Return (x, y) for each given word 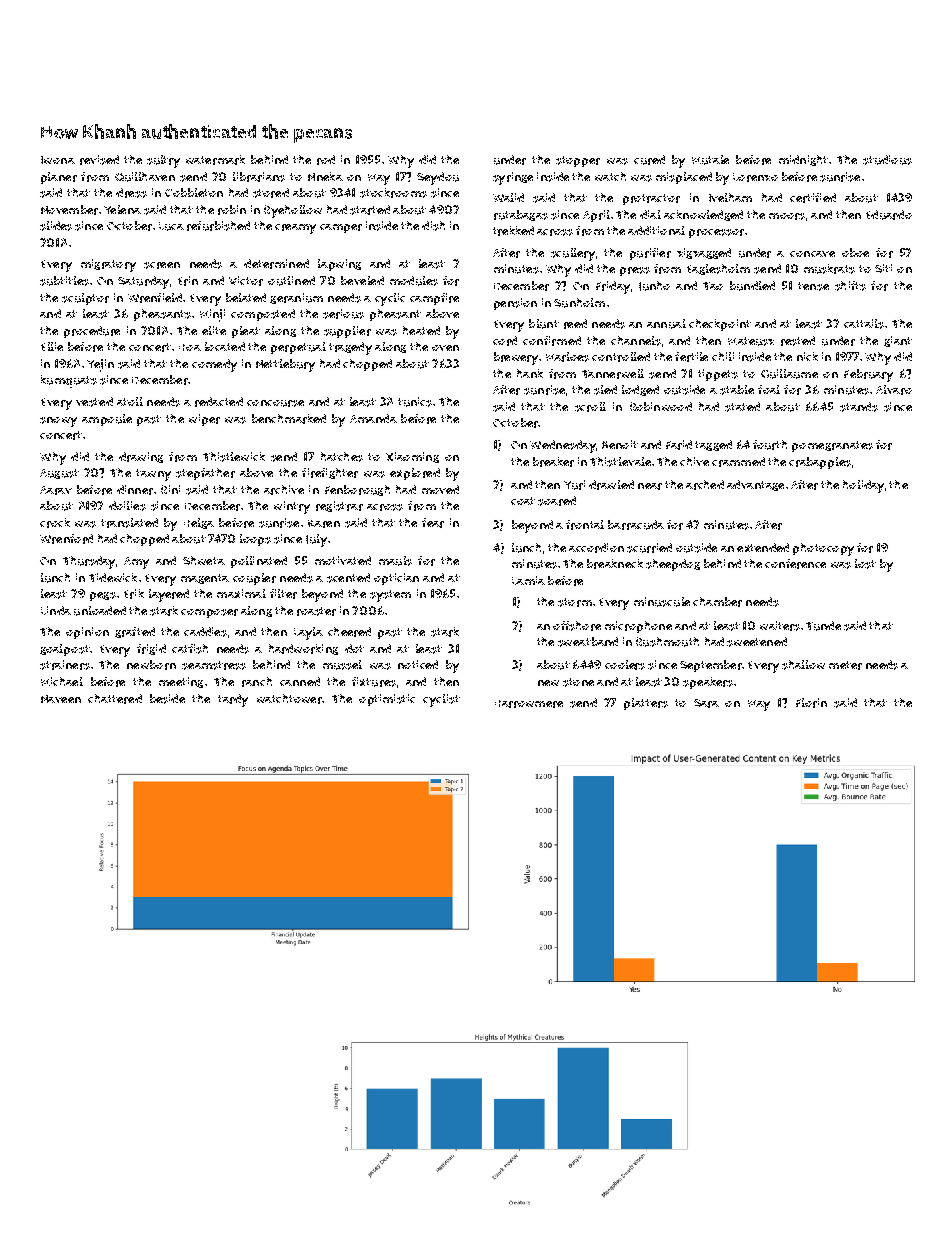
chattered (115, 699)
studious (887, 160)
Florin (811, 703)
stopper (578, 161)
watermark (215, 160)
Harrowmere (529, 704)
